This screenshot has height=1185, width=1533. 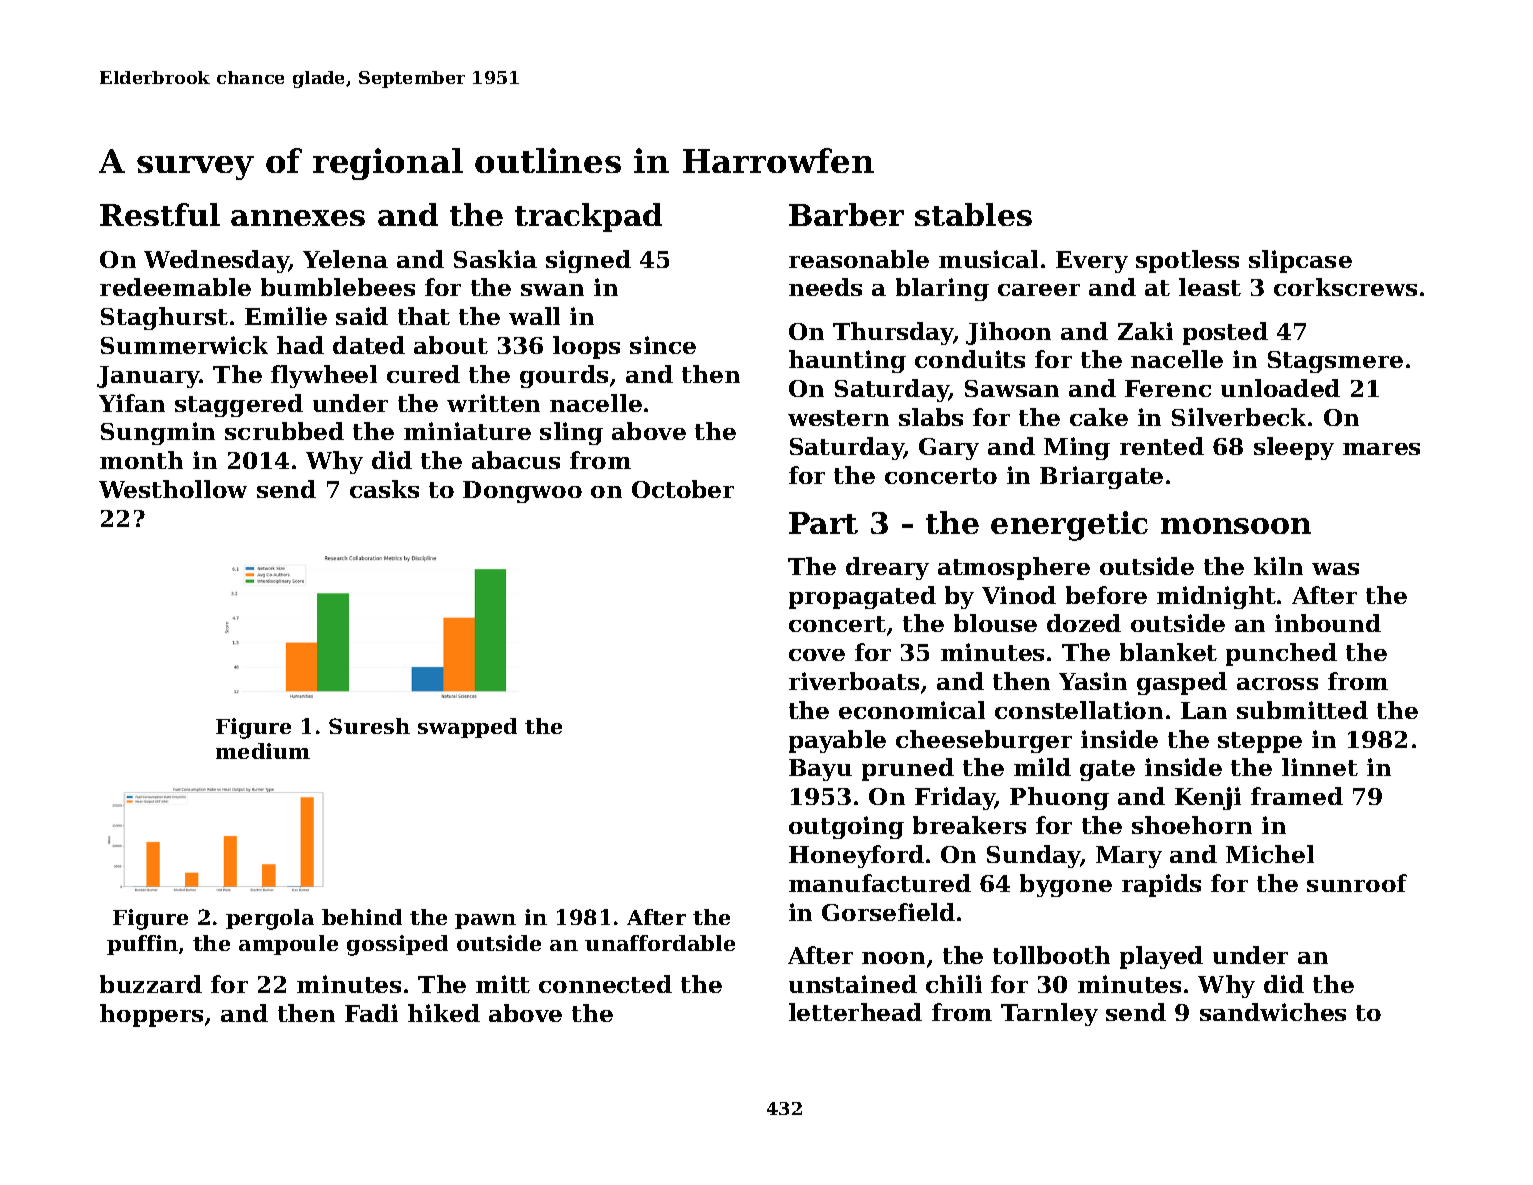 What do you see at coordinates (969, 825) in the screenshot?
I see `breakers` at bounding box center [969, 825].
